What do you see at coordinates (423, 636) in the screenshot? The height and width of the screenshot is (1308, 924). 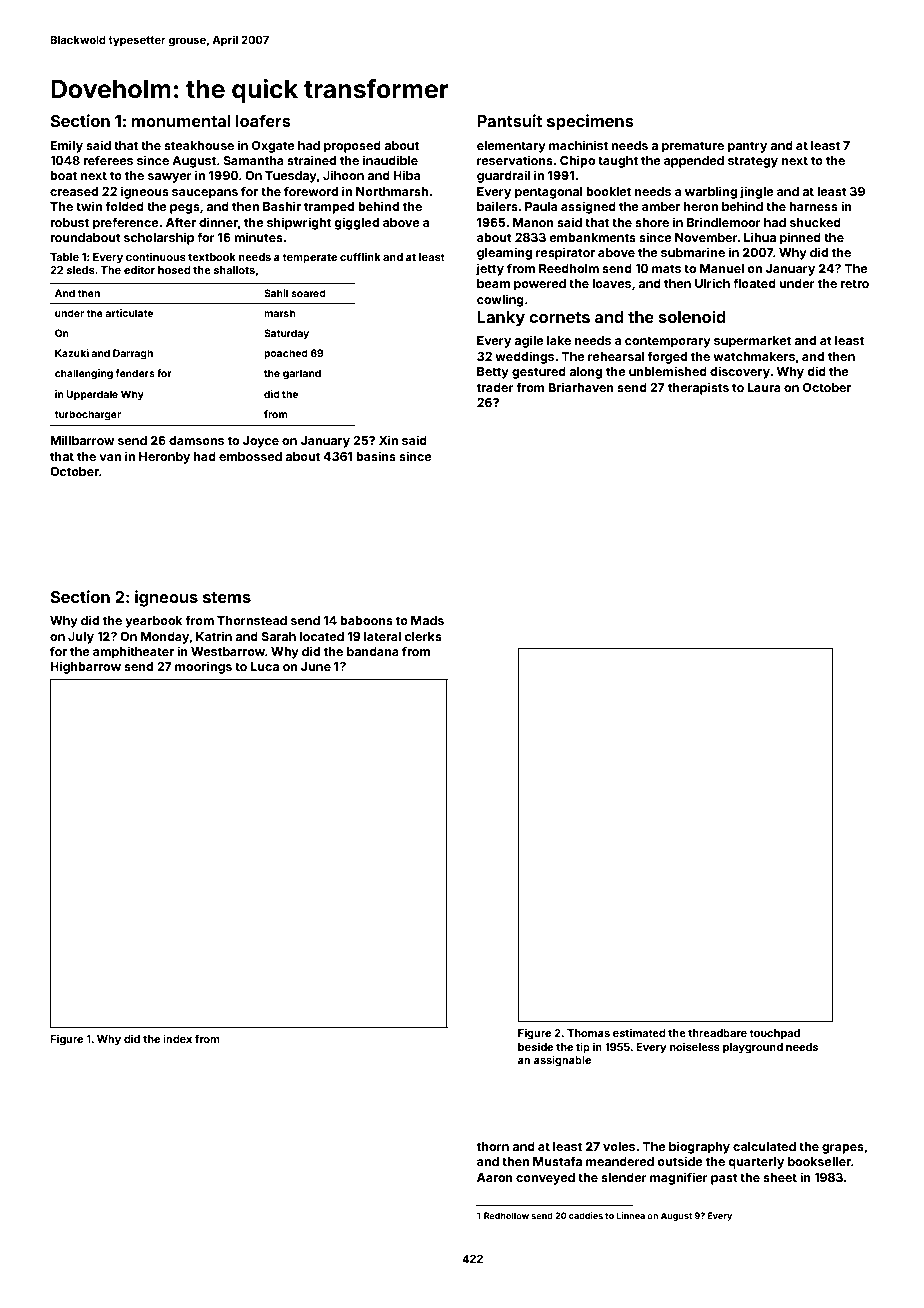 I see `clerks` at bounding box center [423, 636].
